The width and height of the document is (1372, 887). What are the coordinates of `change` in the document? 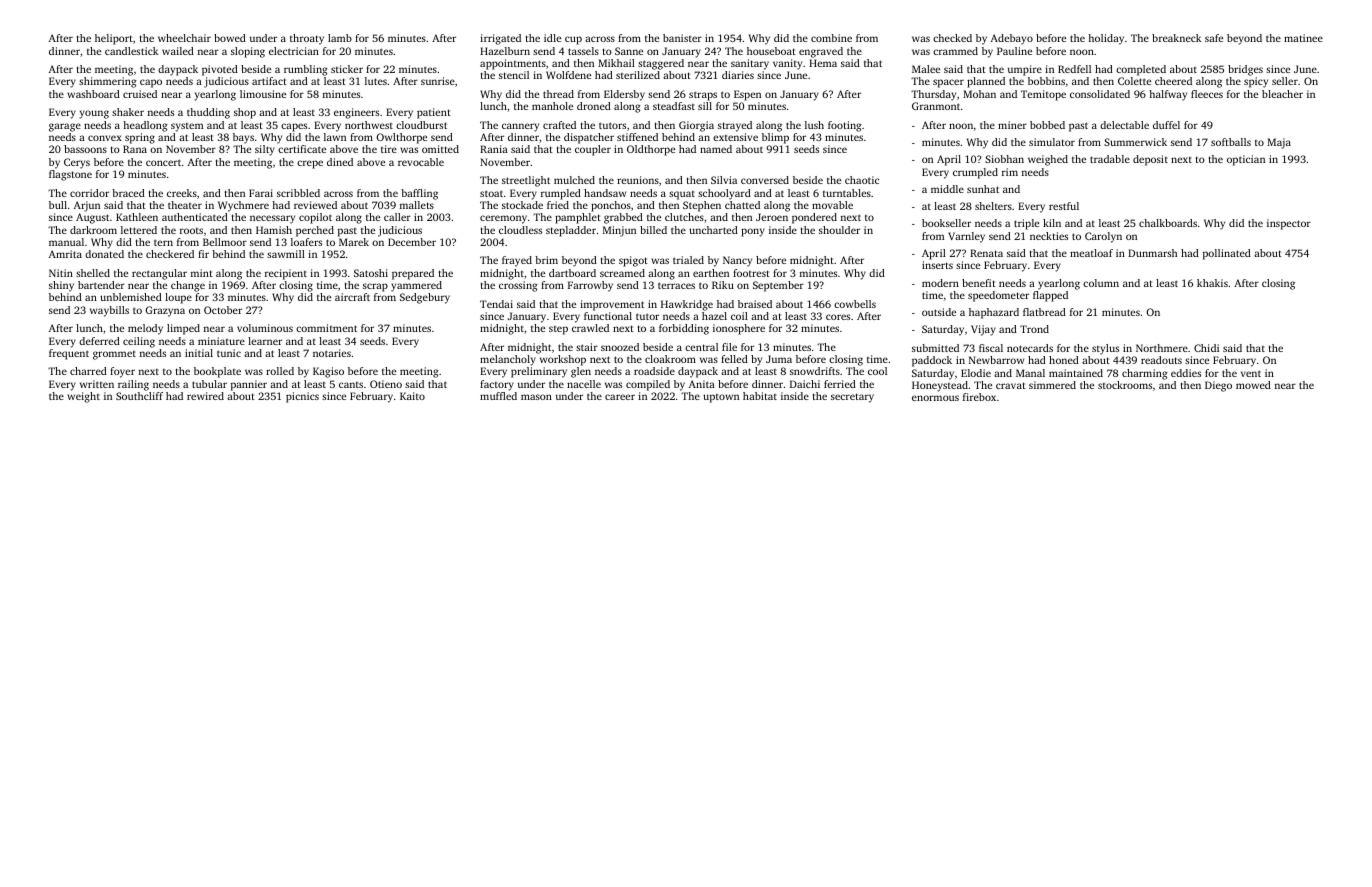 It's located at (188, 286).
